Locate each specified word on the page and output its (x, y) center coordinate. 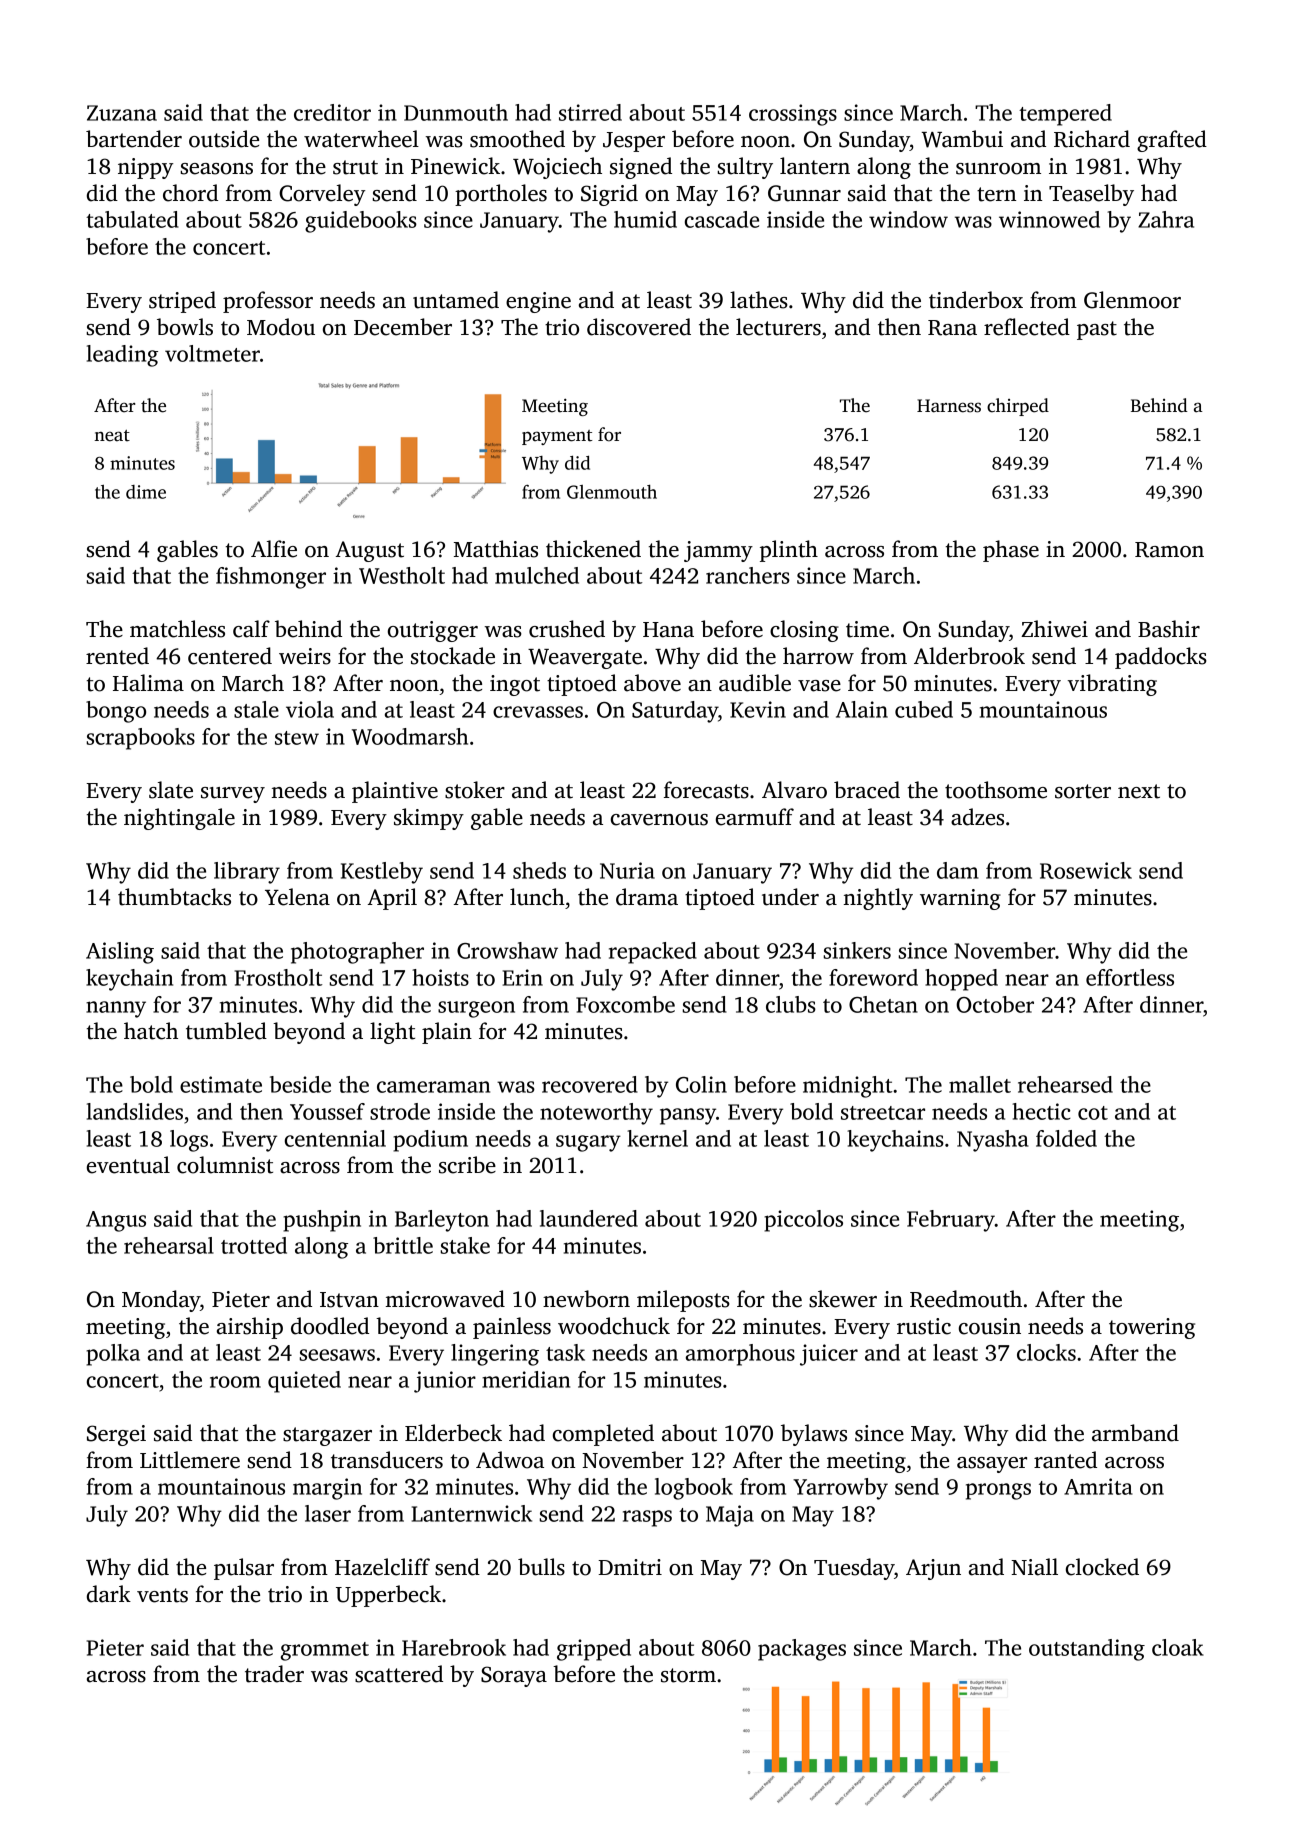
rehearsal (169, 1245)
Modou (281, 327)
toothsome (996, 790)
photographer (357, 953)
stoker (475, 790)
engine (538, 302)
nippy (145, 168)
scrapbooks (140, 739)
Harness (949, 406)
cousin (990, 1326)
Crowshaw (507, 950)
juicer (829, 1355)
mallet (980, 1084)
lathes (759, 300)
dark (109, 1594)
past (1097, 330)
